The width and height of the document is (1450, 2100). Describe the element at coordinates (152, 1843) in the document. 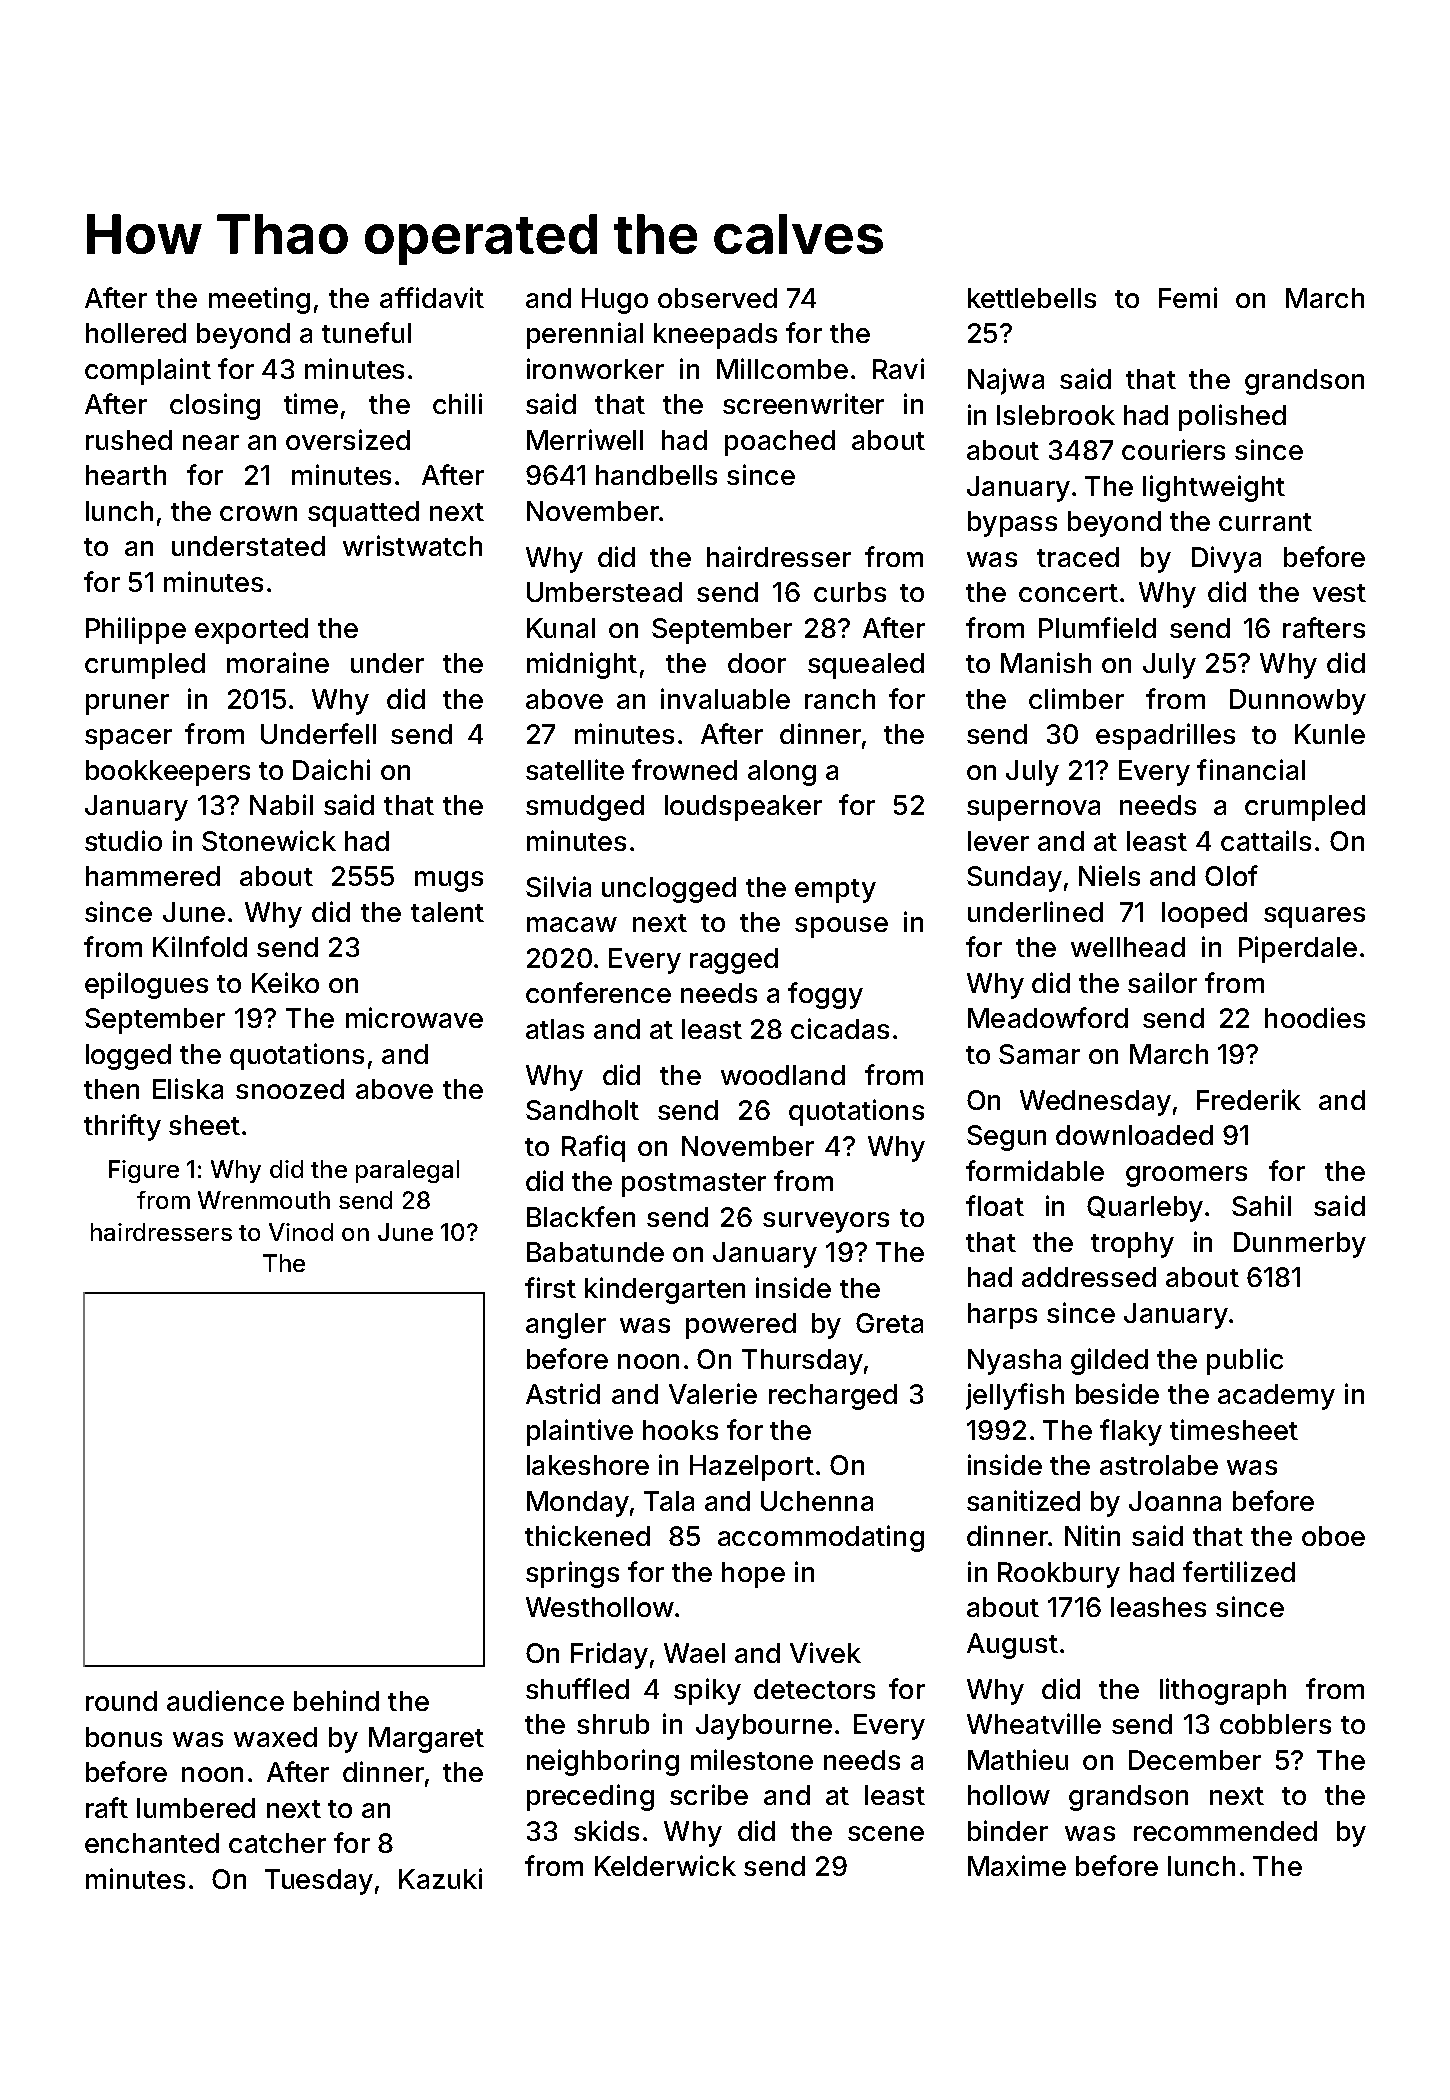

I see `enchanted` at that location.
